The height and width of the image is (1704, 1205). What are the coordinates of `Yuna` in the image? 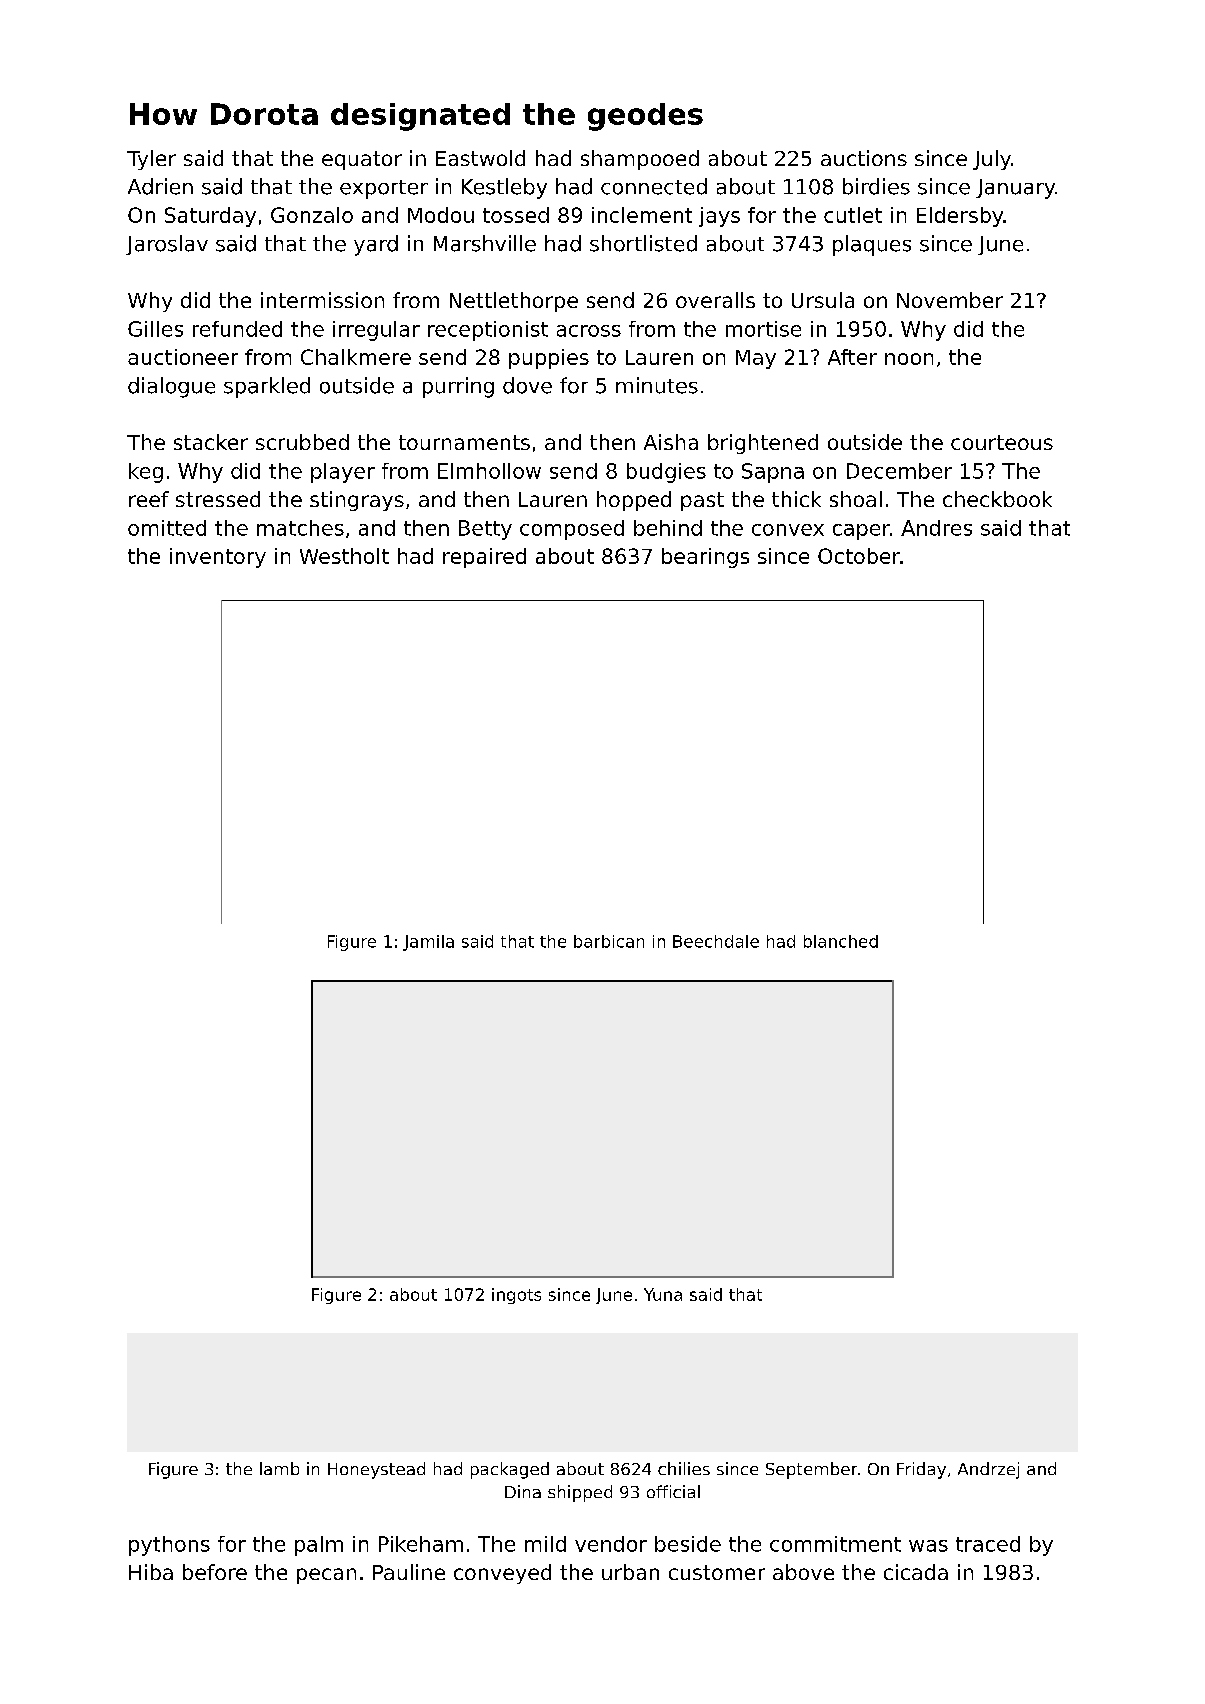 It's located at (663, 1294).
